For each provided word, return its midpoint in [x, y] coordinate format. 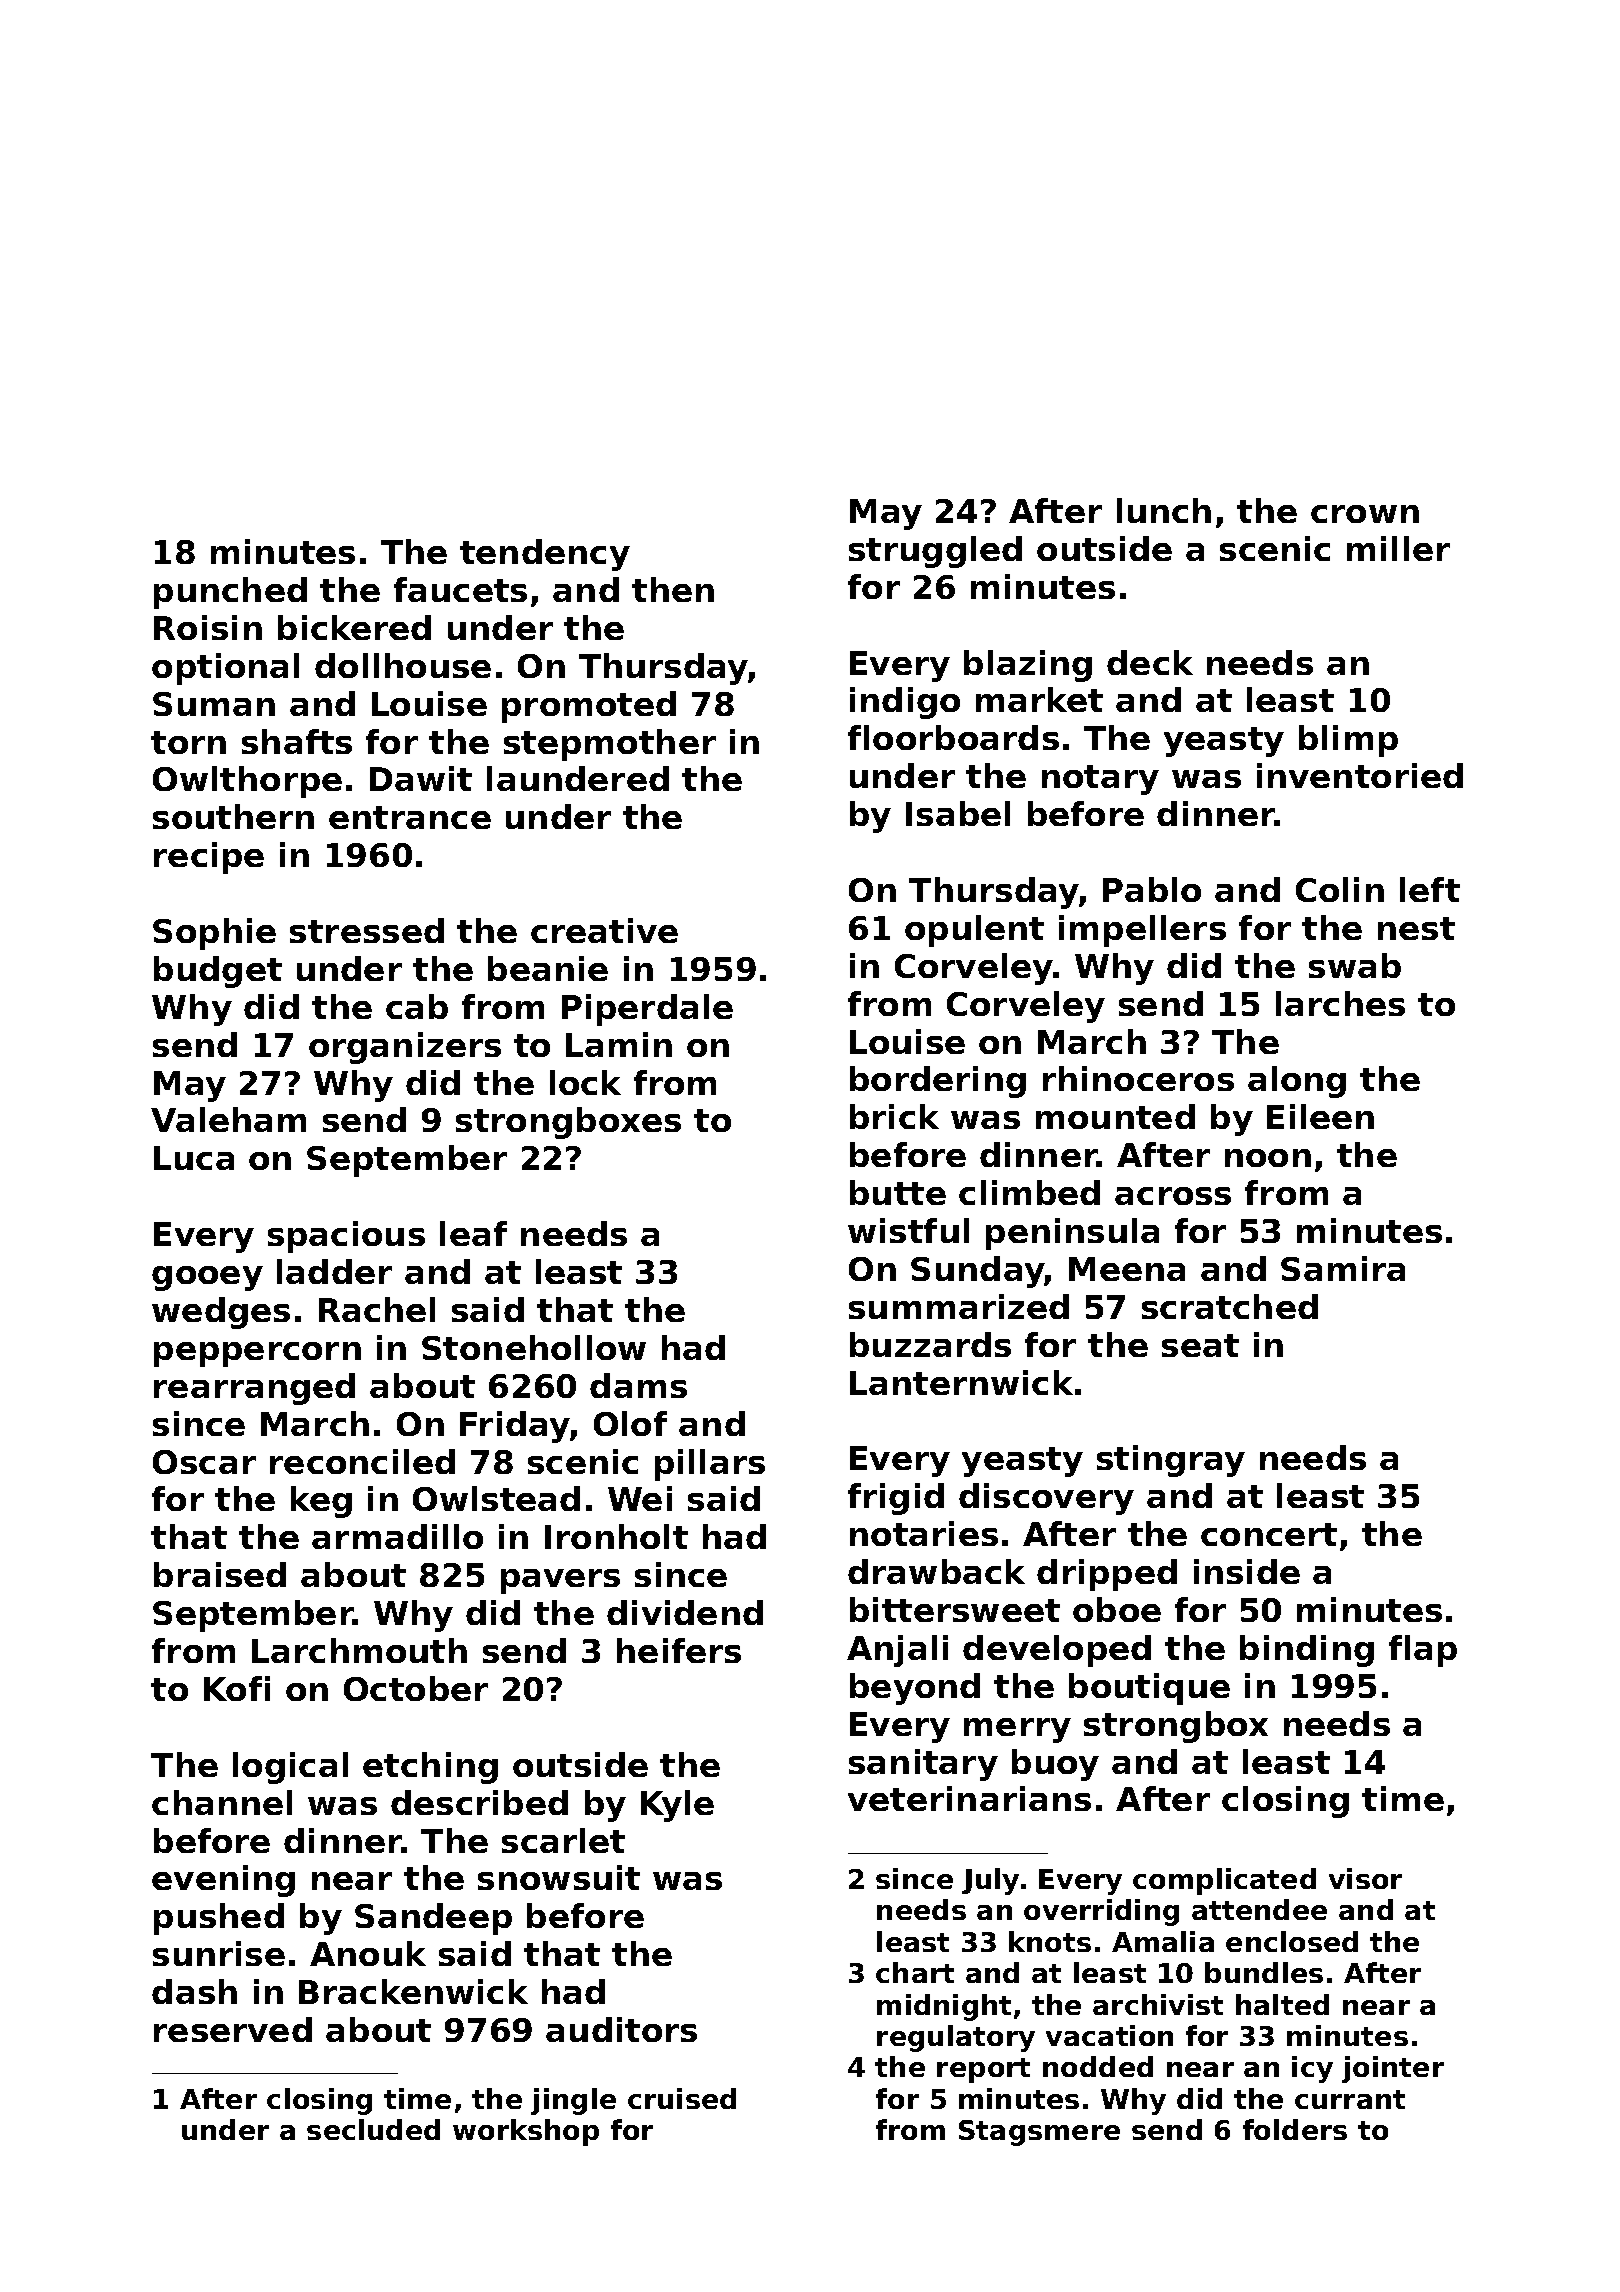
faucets [460, 589]
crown [1365, 514]
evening [223, 1881]
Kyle [677, 1806]
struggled [935, 552]
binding [1307, 1651]
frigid [896, 1499]
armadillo [397, 1536]
